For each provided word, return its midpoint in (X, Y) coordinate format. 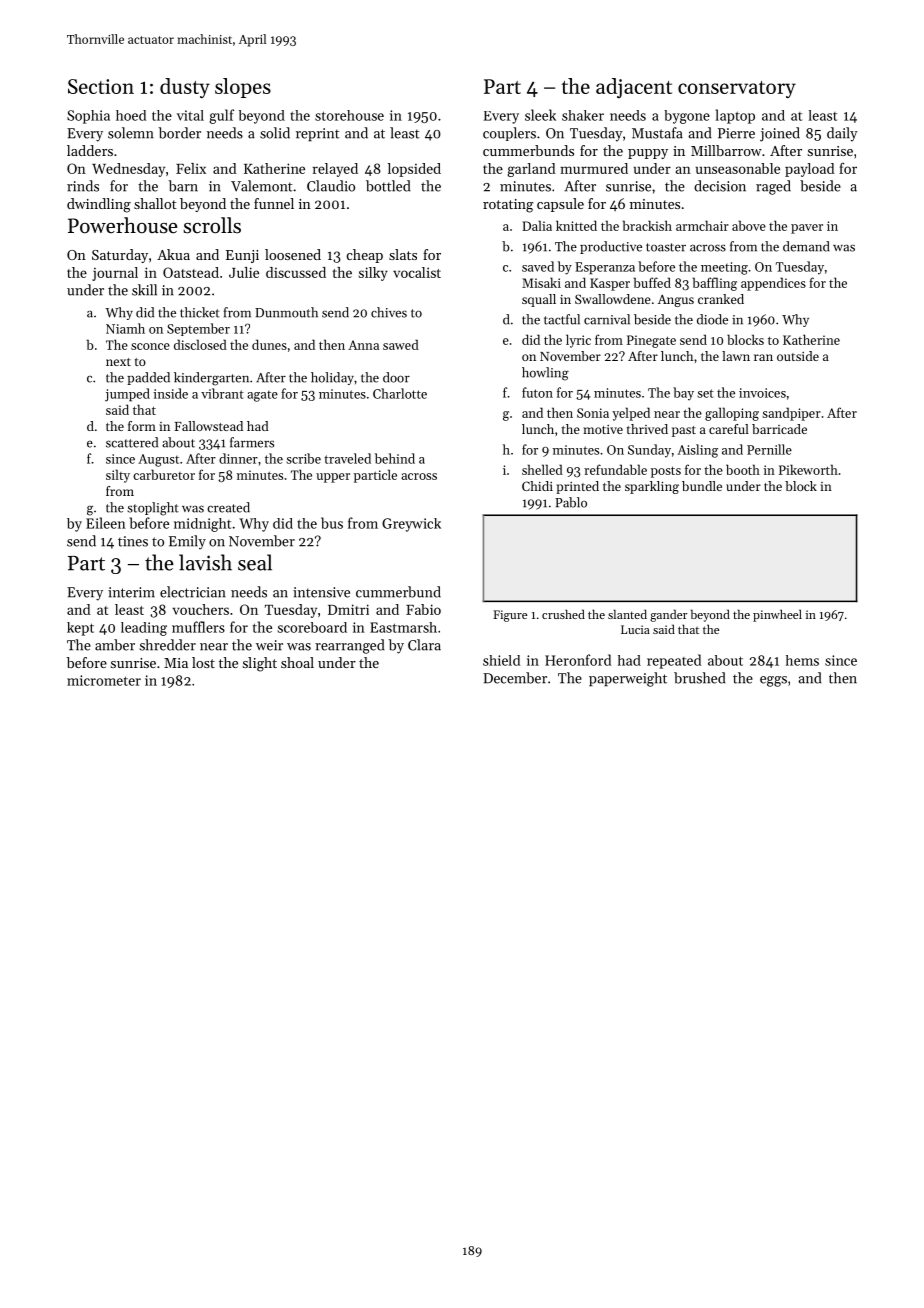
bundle (702, 486)
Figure (510, 616)
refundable (615, 469)
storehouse (349, 115)
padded (148, 378)
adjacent (634, 88)
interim (131, 592)
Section (101, 86)
